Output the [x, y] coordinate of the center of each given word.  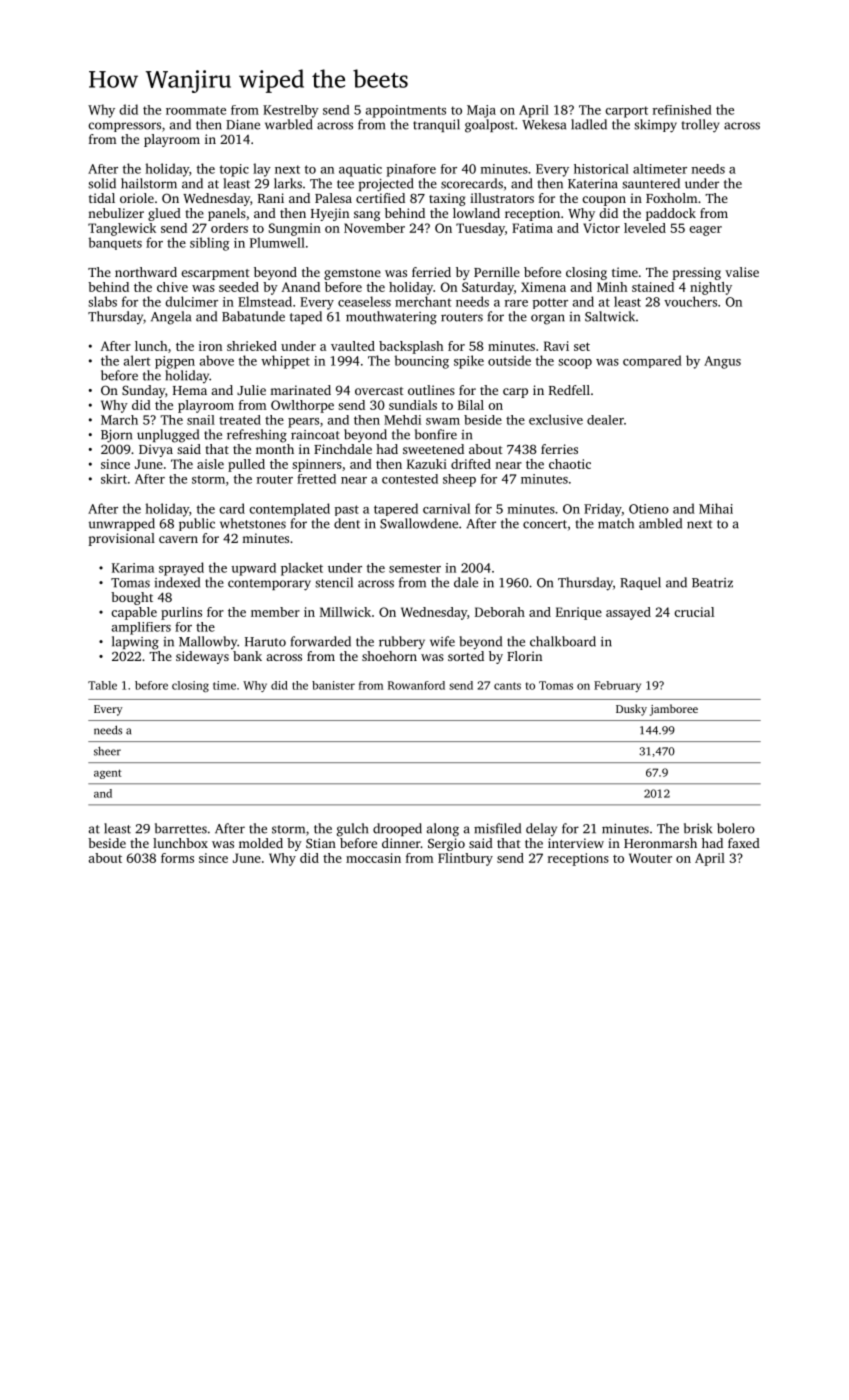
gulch [352, 830]
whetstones [253, 523]
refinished [682, 110]
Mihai [716, 508]
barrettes [181, 828]
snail [201, 420]
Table [102, 685]
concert [545, 524]
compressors [125, 127]
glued [164, 214]
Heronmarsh [660, 843]
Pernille [497, 272]
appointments [406, 111]
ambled [660, 523]
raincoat [315, 435]
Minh [612, 287]
